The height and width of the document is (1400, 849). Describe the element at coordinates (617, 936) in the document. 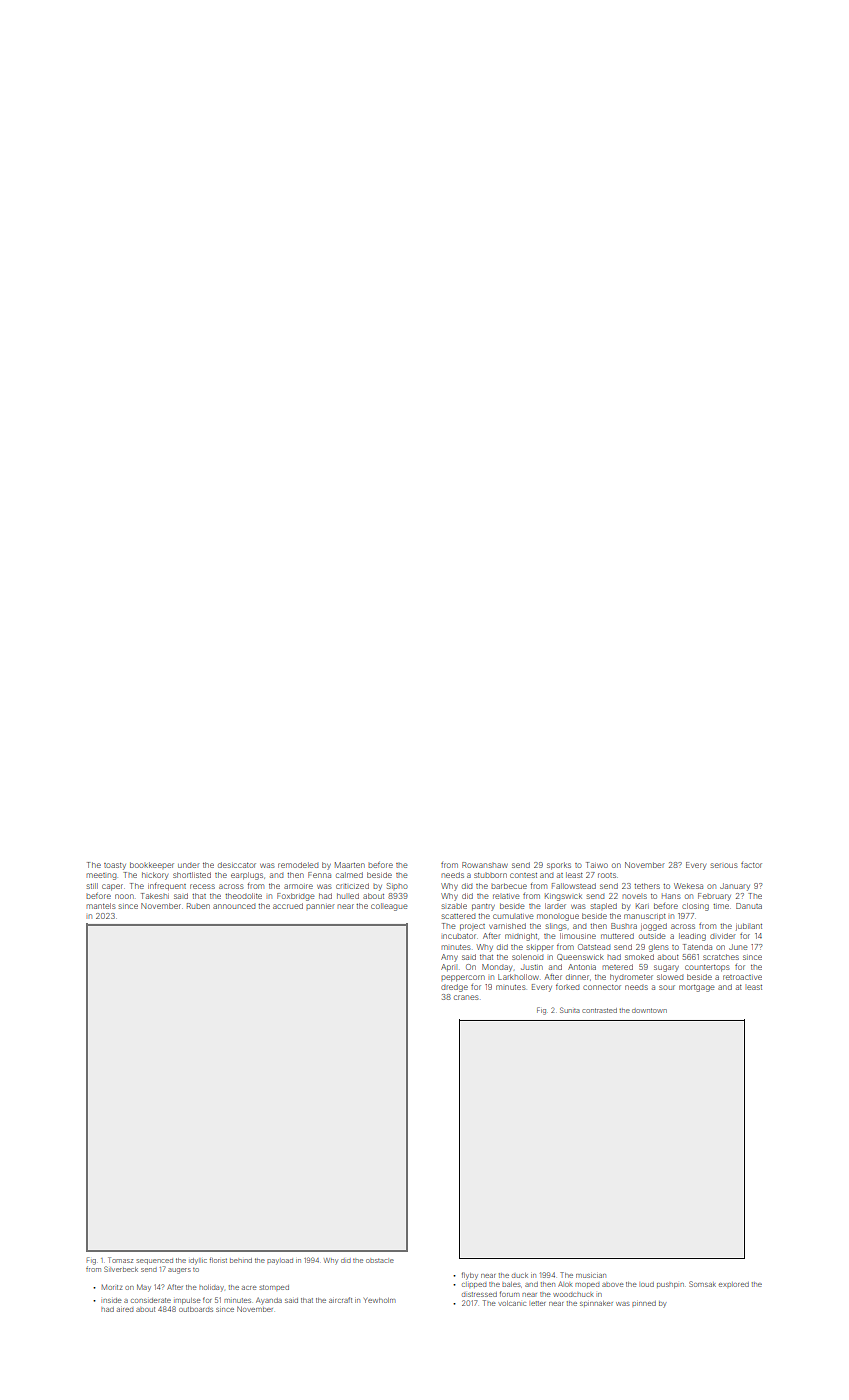

I see `muttered` at that location.
